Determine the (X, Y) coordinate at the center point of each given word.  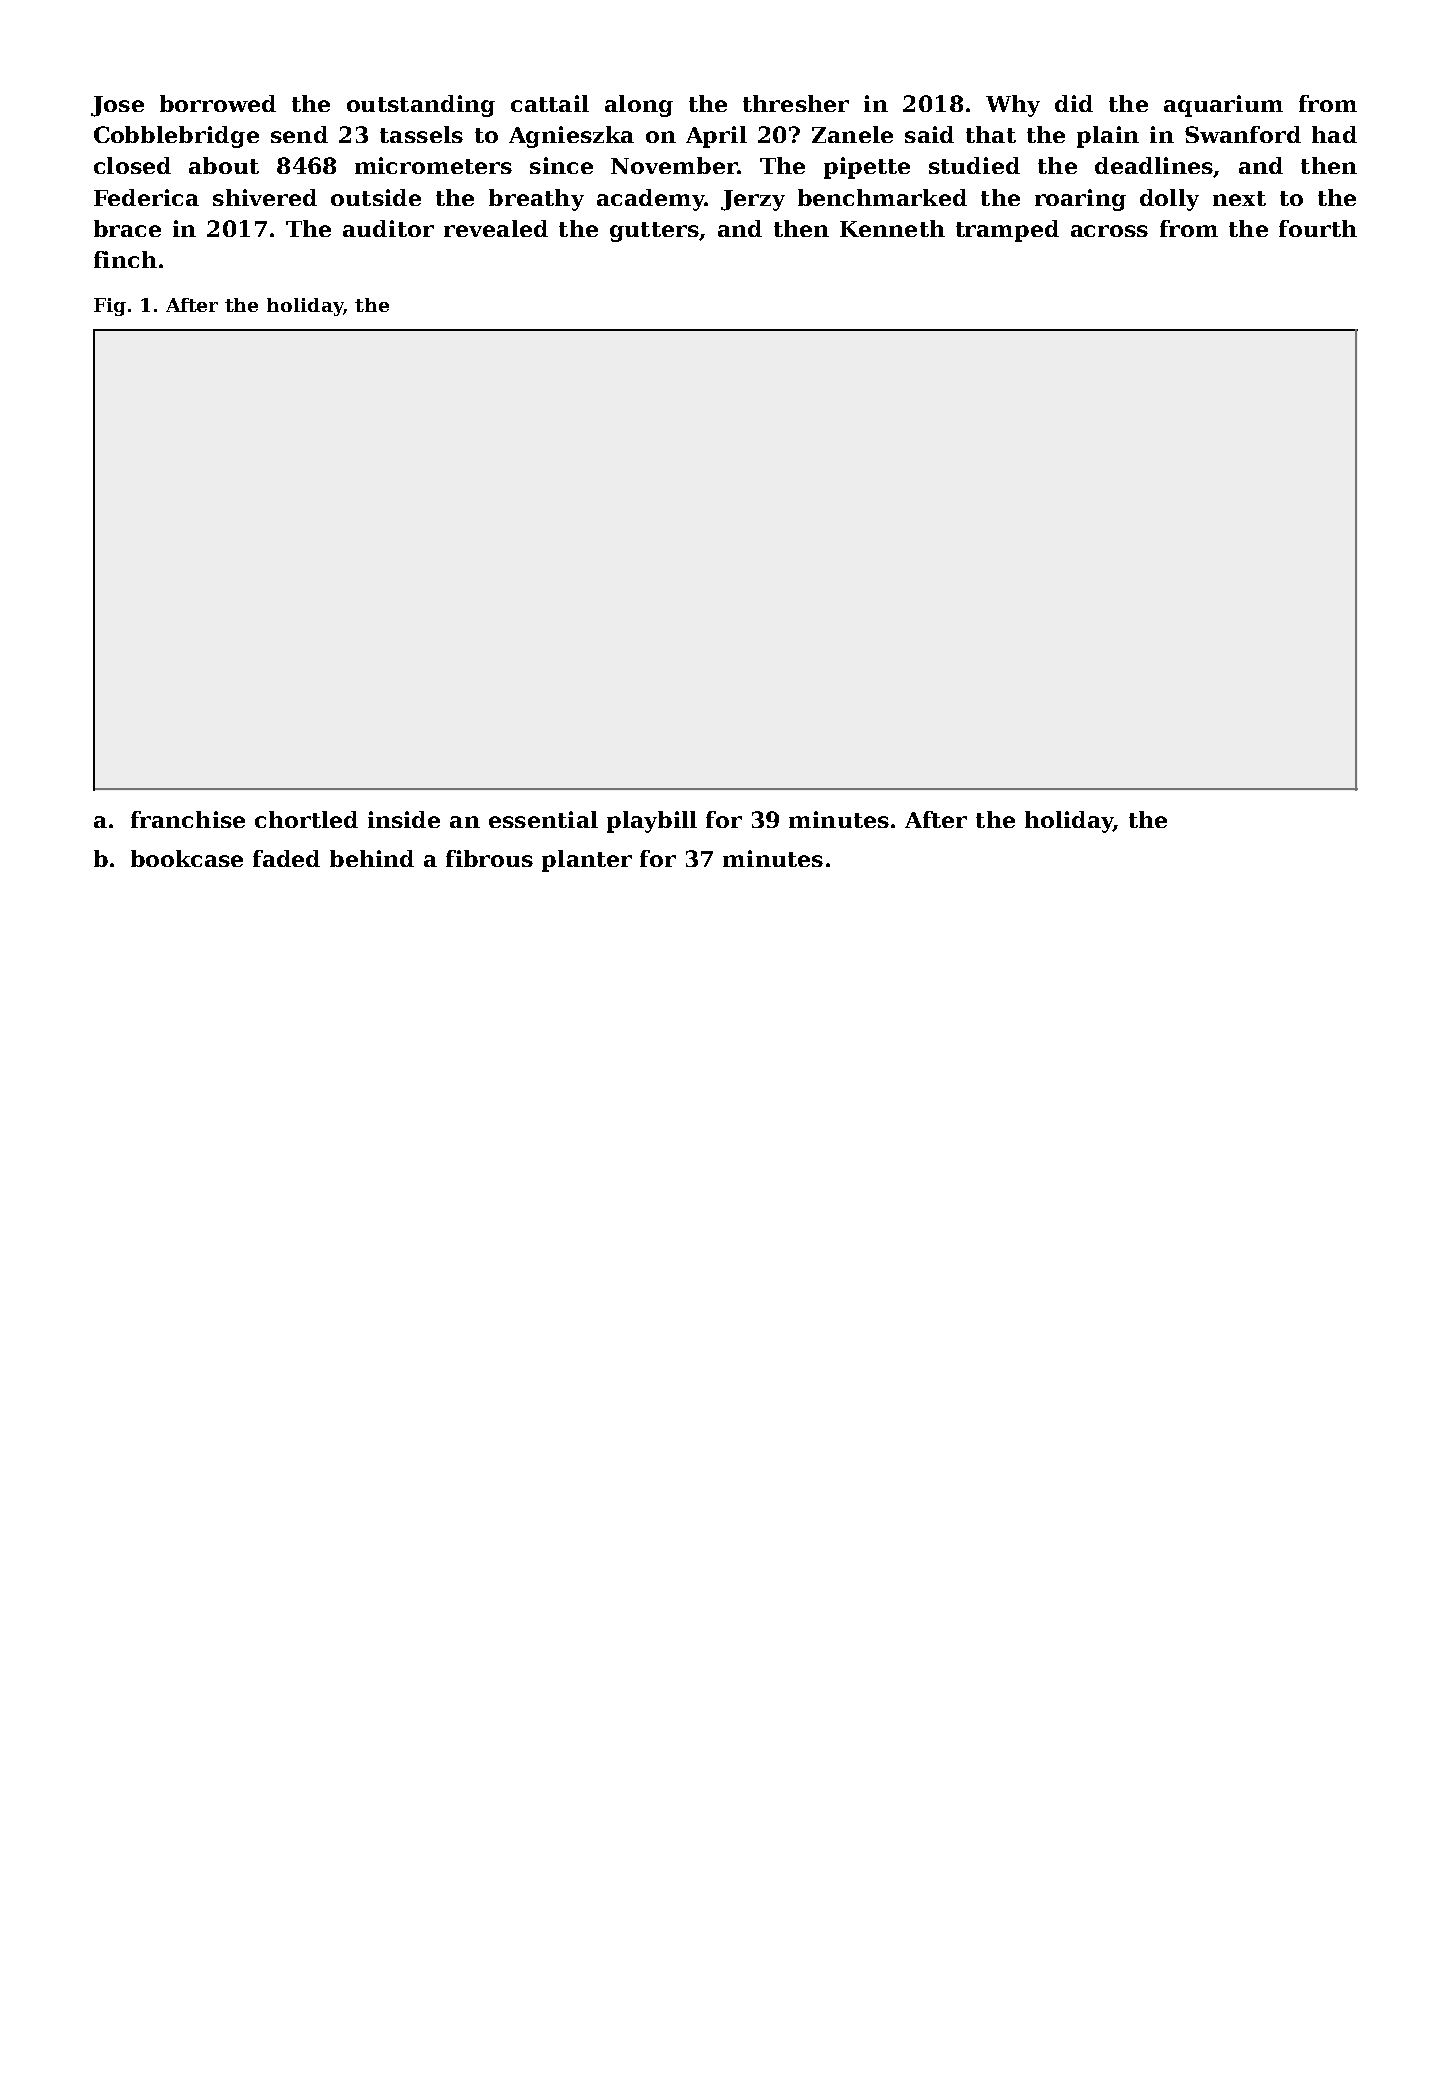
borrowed (218, 103)
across (1109, 231)
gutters (654, 232)
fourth (1318, 228)
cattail (550, 103)
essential (543, 819)
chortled (306, 819)
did (1074, 103)
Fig (110, 307)
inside (404, 819)
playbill (652, 822)
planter (587, 861)
